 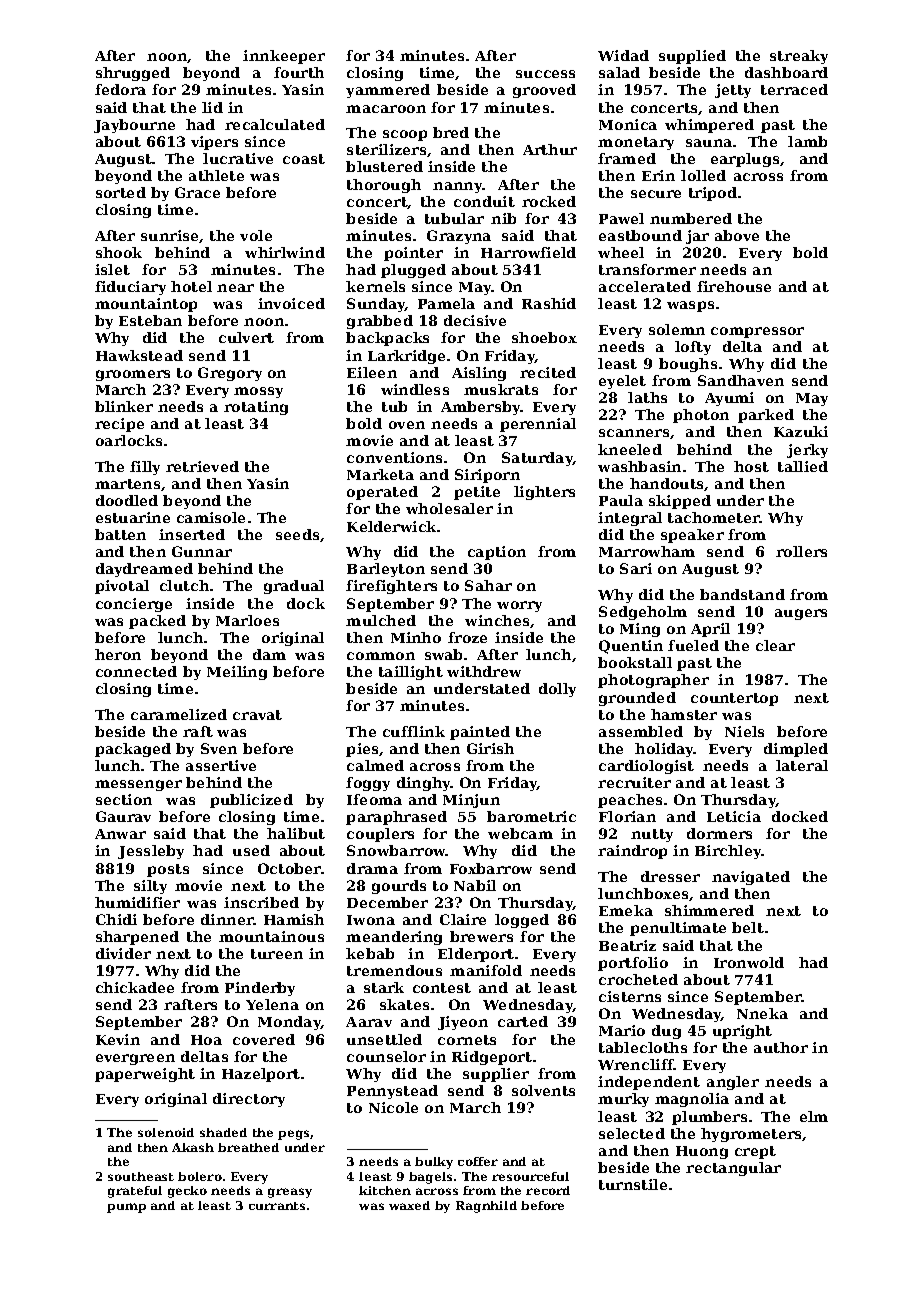 What do you see at coordinates (522, 921) in the screenshot?
I see `logged` at bounding box center [522, 921].
